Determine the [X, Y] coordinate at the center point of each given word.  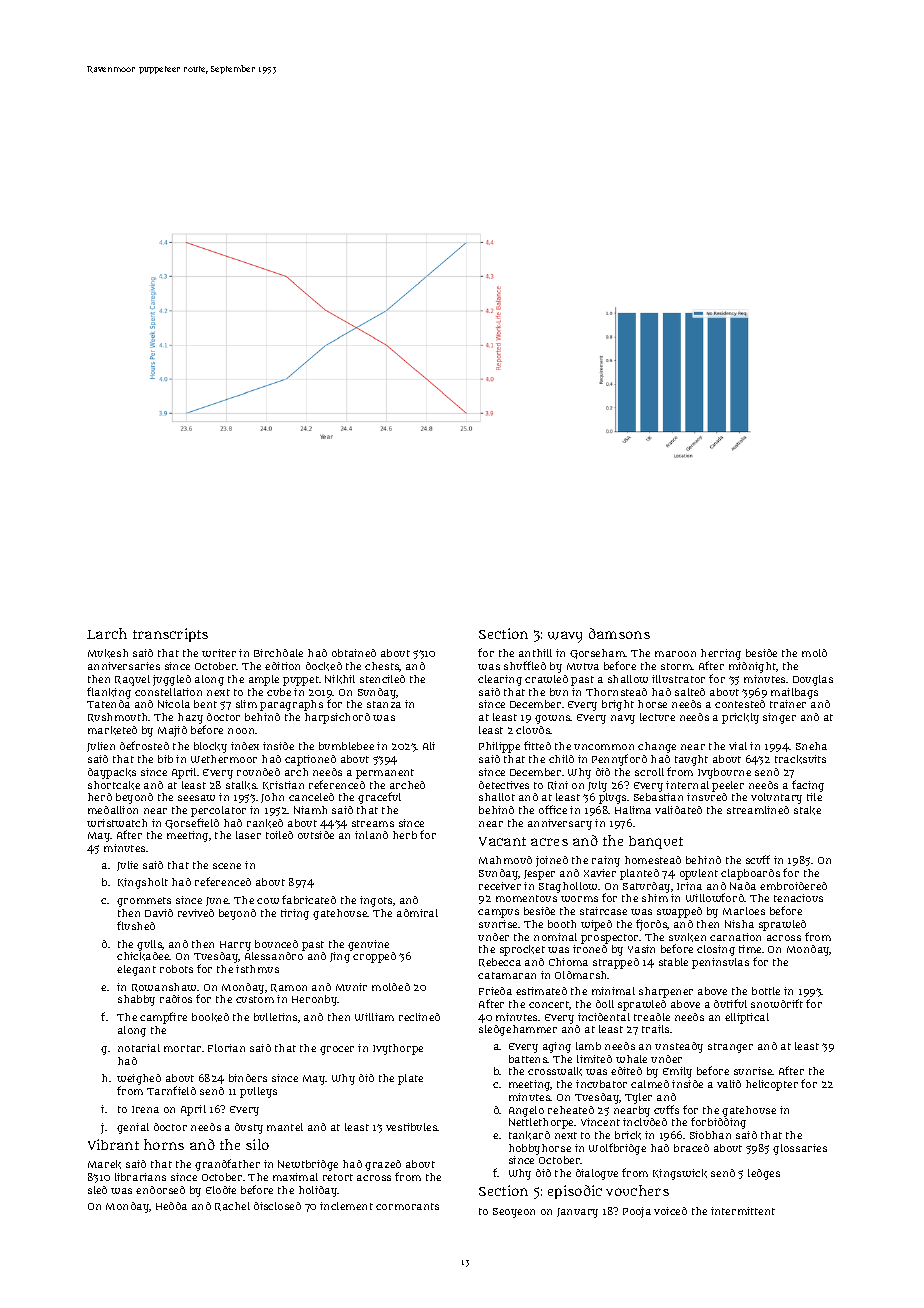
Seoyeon [514, 1213]
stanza [384, 704]
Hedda [171, 1206]
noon [241, 731]
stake [807, 810]
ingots [377, 901]
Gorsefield [192, 823]
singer [779, 718]
